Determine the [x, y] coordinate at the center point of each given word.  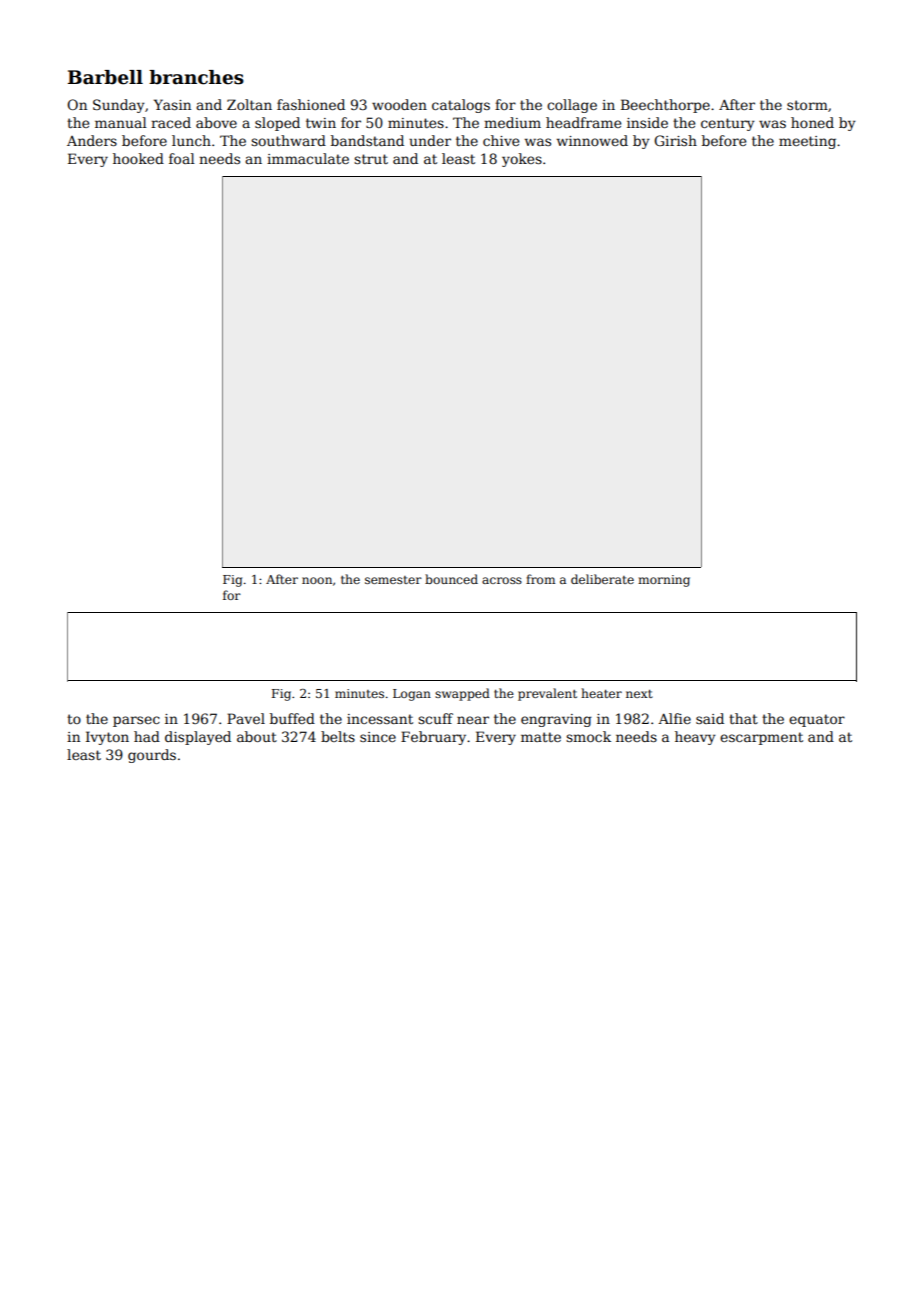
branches [196, 77]
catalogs [461, 106]
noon [317, 580]
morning [664, 581]
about [257, 736]
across [502, 580]
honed [812, 122]
